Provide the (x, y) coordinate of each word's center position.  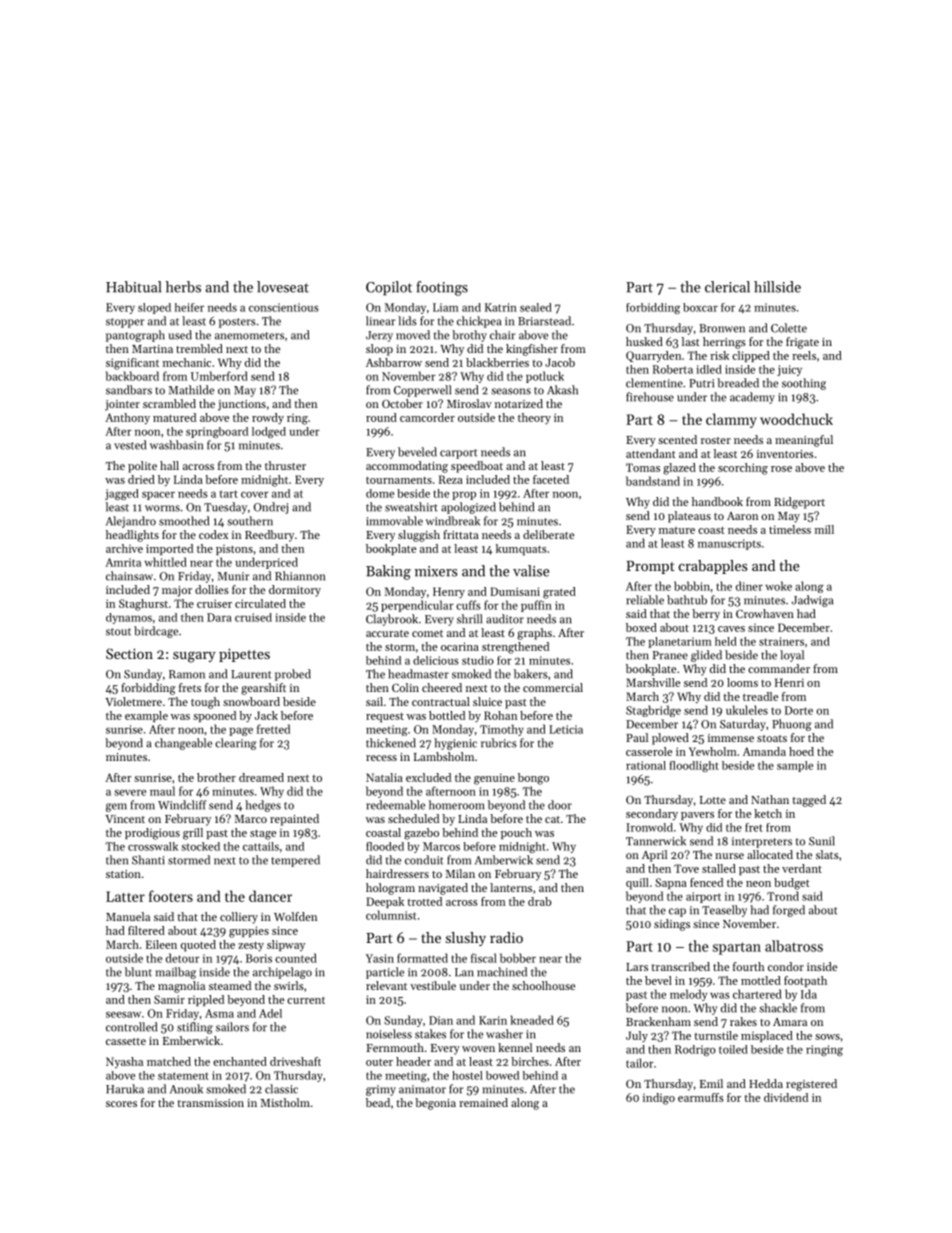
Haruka (125, 1089)
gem (116, 807)
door (560, 805)
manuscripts (729, 544)
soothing (804, 384)
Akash (562, 390)
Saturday (743, 725)
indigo (659, 1099)
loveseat (283, 287)
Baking (388, 572)
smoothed (184, 521)
